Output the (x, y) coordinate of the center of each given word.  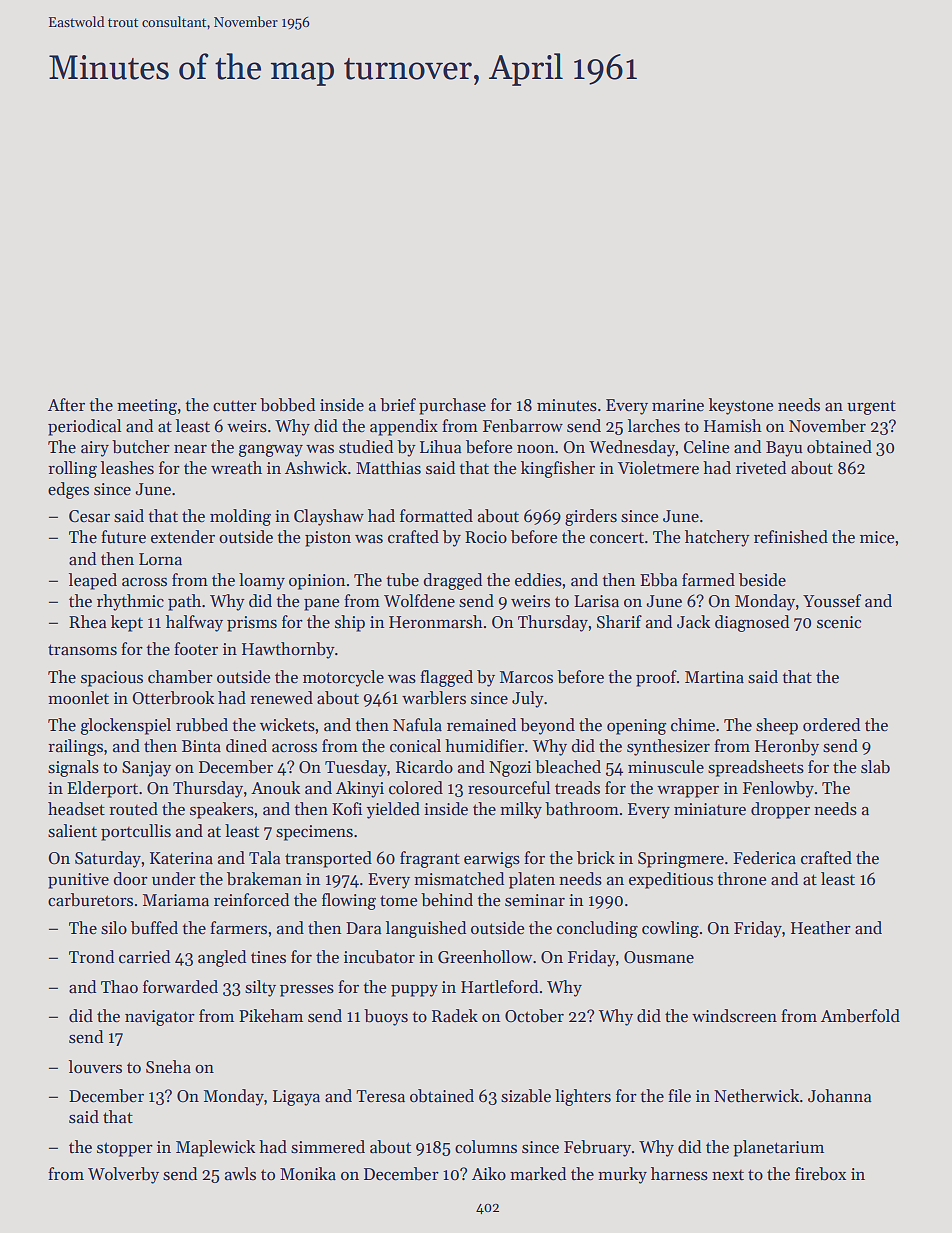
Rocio (486, 537)
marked (538, 1174)
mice (877, 537)
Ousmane (659, 957)
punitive (78, 881)
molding (240, 517)
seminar (535, 900)
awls (240, 1174)
